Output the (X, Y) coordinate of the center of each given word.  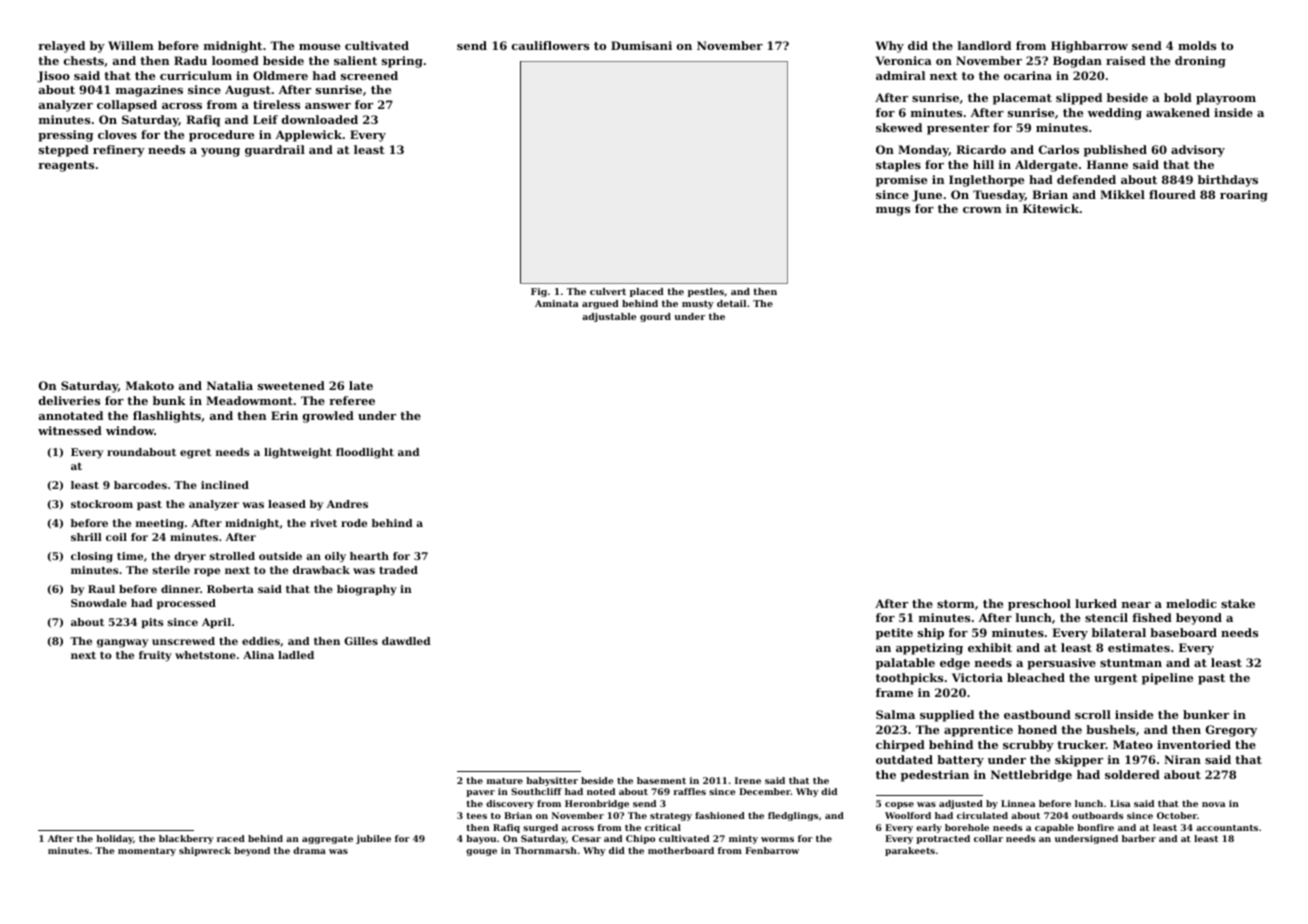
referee (352, 400)
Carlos (1059, 149)
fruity (155, 656)
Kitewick (1051, 208)
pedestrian (935, 776)
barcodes (140, 485)
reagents (66, 166)
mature (505, 781)
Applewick (309, 136)
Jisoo (53, 77)
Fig (539, 292)
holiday (114, 839)
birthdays (1228, 181)
